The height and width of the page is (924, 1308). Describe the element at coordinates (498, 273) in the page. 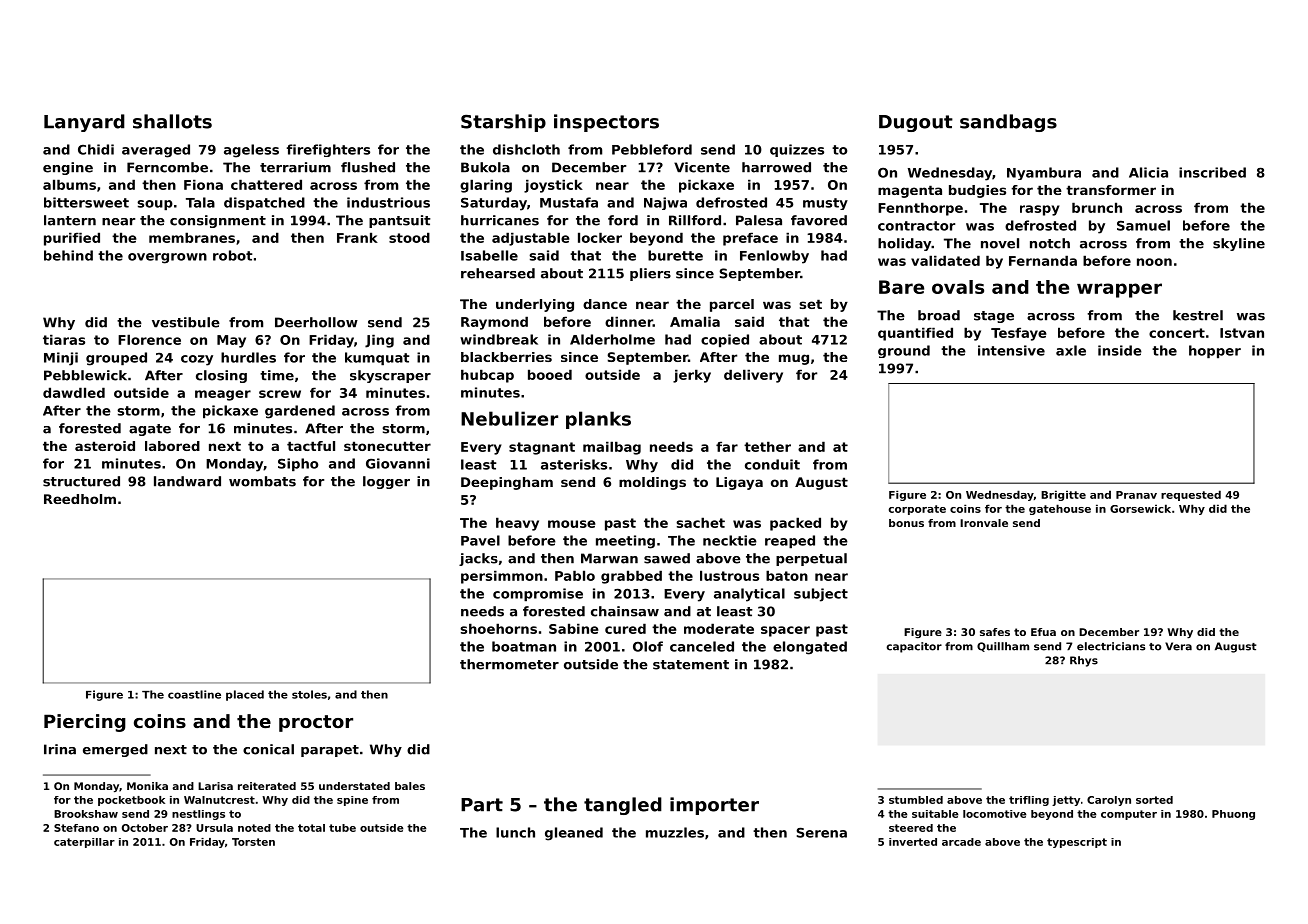

I see `rehearsed` at that location.
